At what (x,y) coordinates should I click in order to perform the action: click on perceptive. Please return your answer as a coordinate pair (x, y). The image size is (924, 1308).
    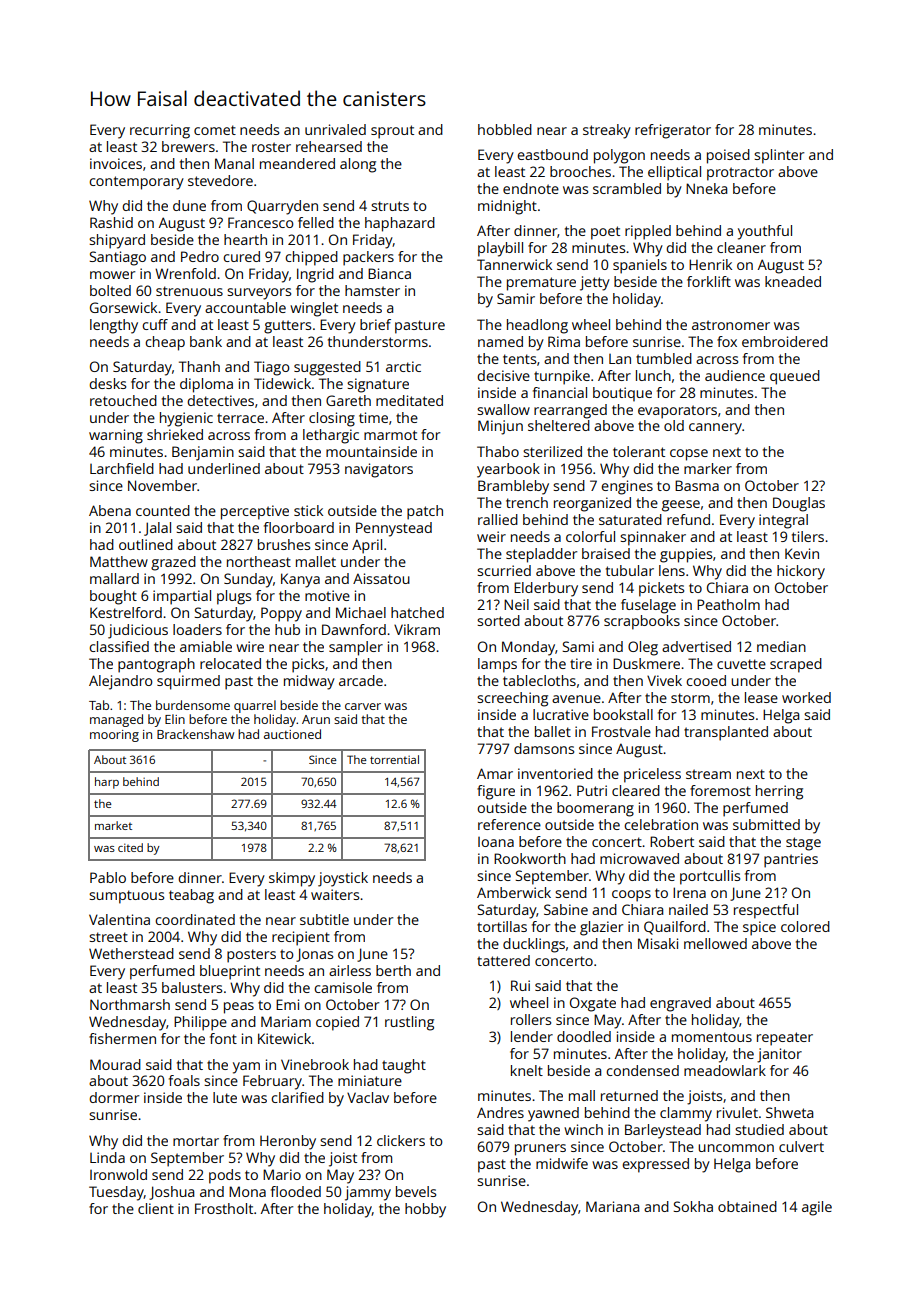
    Looking at the image, I should click on (255, 512).
